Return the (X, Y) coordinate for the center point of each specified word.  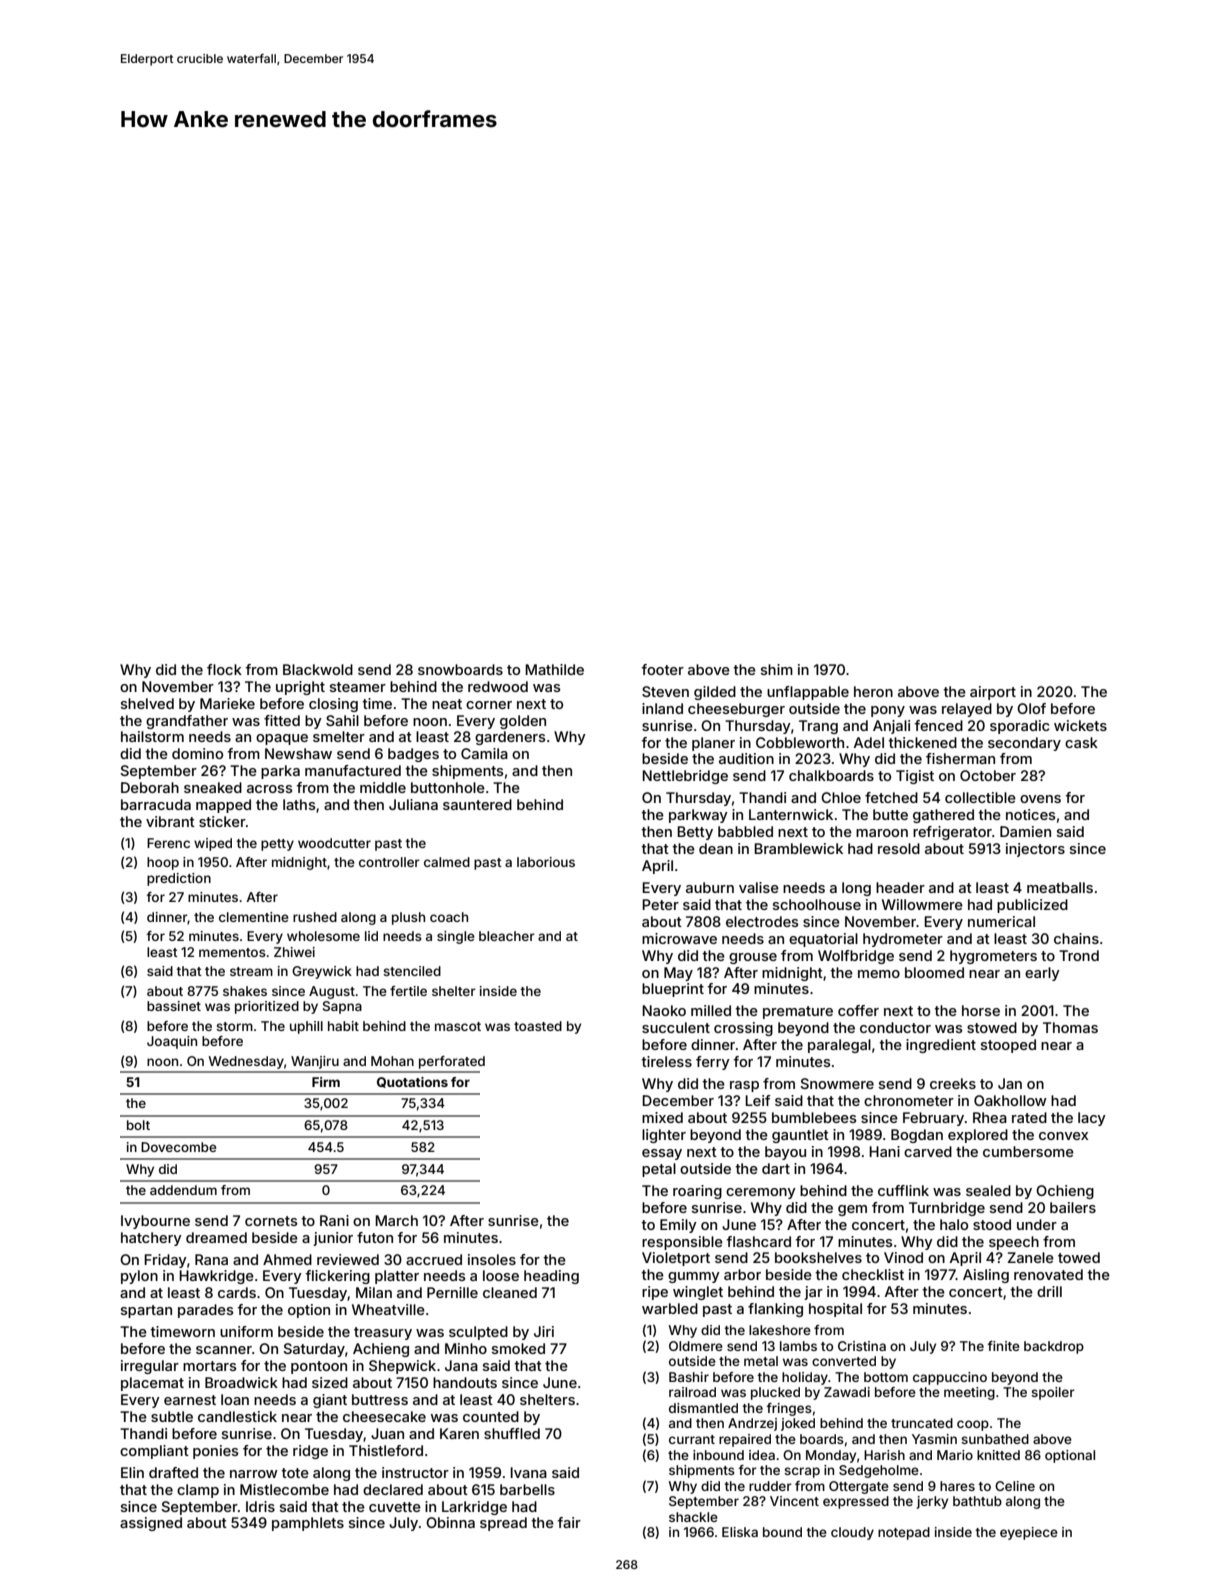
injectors (1035, 850)
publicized (1032, 906)
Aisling (986, 1276)
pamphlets (308, 1524)
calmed (447, 862)
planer (713, 744)
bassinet (174, 1006)
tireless (666, 1061)
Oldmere (696, 1346)
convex (1063, 1136)
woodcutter (334, 843)
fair (569, 1522)
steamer (358, 687)
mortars (210, 1366)
